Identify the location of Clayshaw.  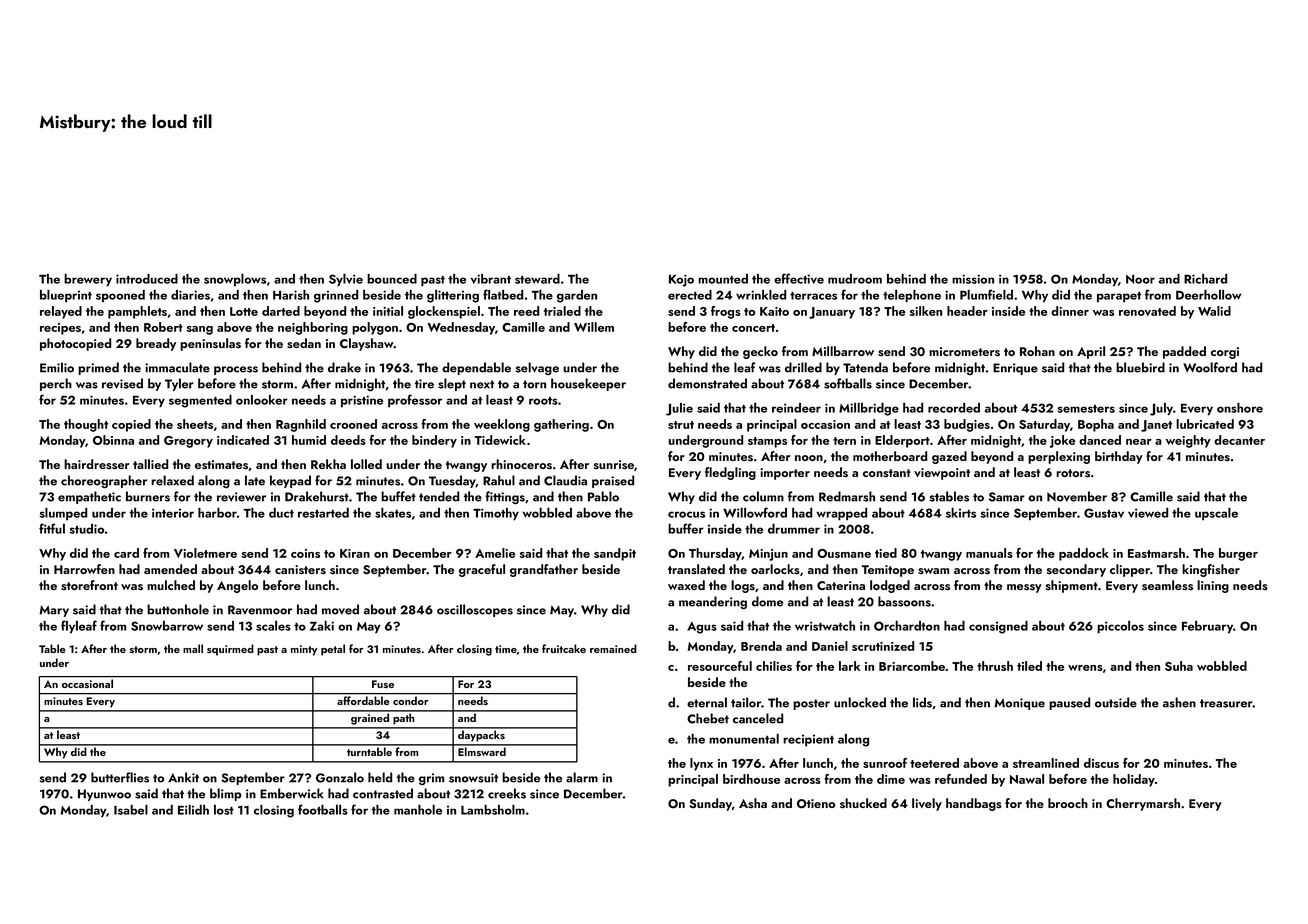
(367, 344).
